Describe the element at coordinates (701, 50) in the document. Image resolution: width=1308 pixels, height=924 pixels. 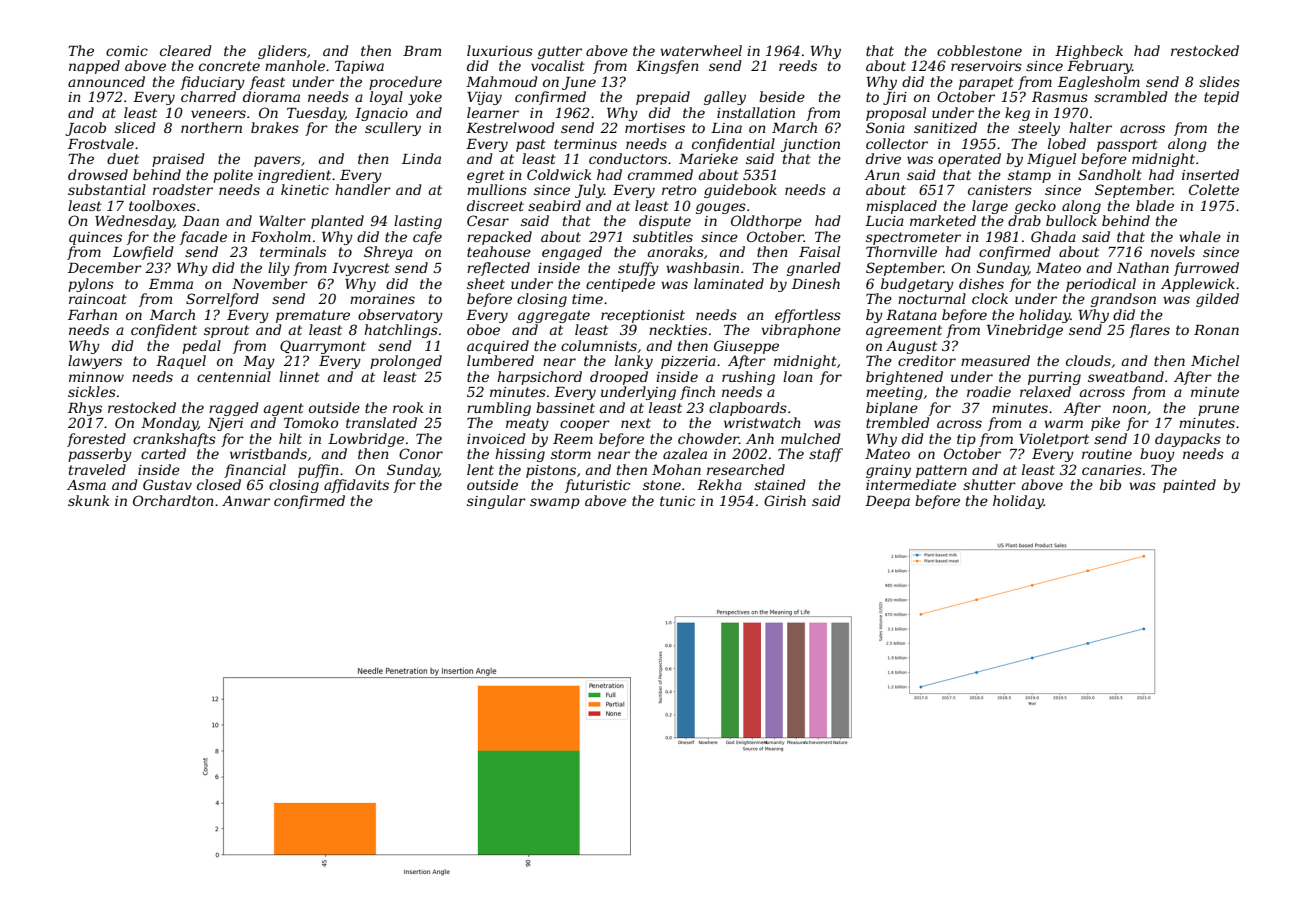
I see `waterwheel` at that location.
